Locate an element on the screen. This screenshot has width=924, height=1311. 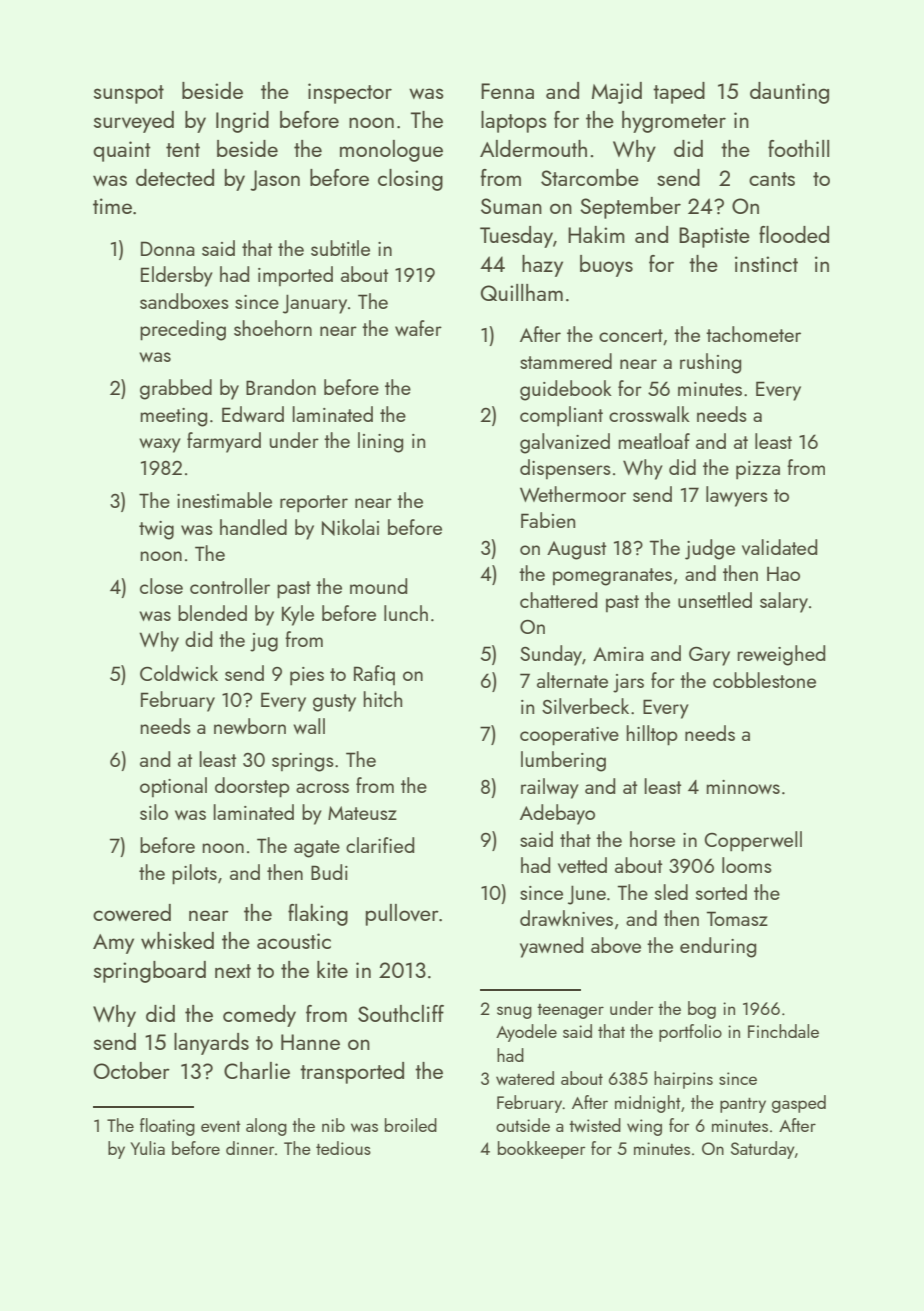
October is located at coordinates (132, 1070).
